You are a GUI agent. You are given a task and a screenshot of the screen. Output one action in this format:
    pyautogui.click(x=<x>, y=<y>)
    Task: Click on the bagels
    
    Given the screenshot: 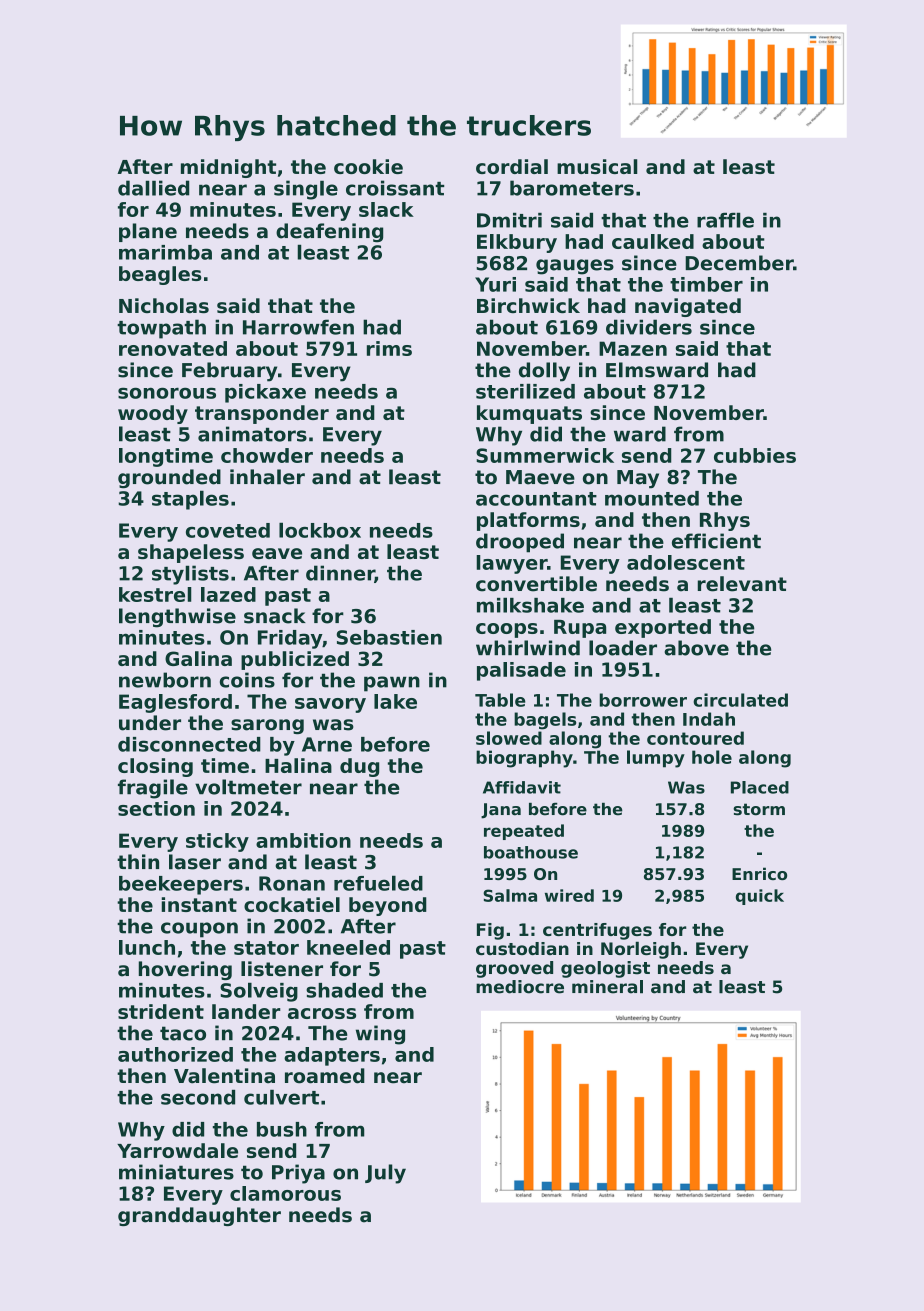 What is the action you would take?
    pyautogui.click(x=545, y=721)
